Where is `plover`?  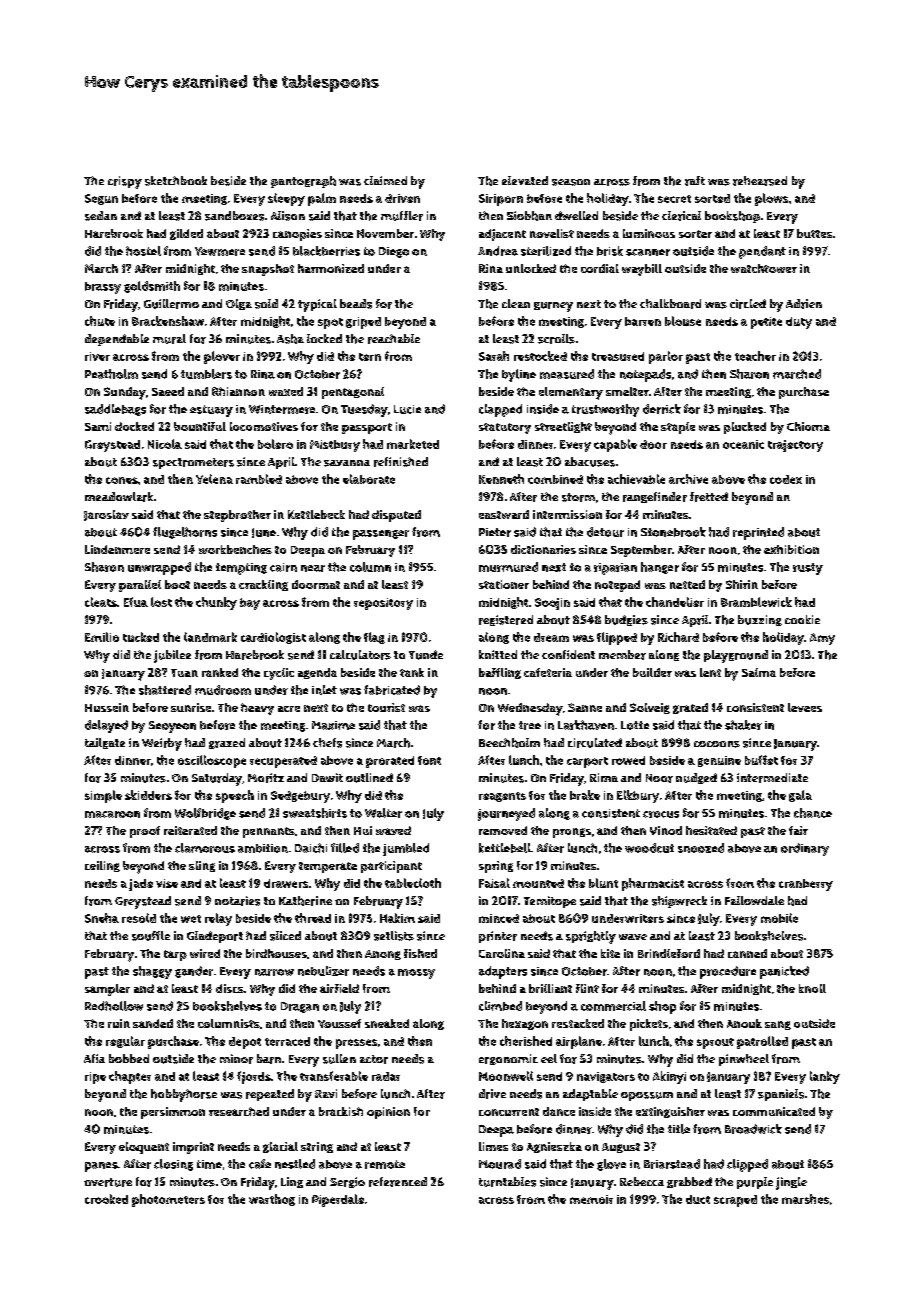
plover is located at coordinates (222, 357).
